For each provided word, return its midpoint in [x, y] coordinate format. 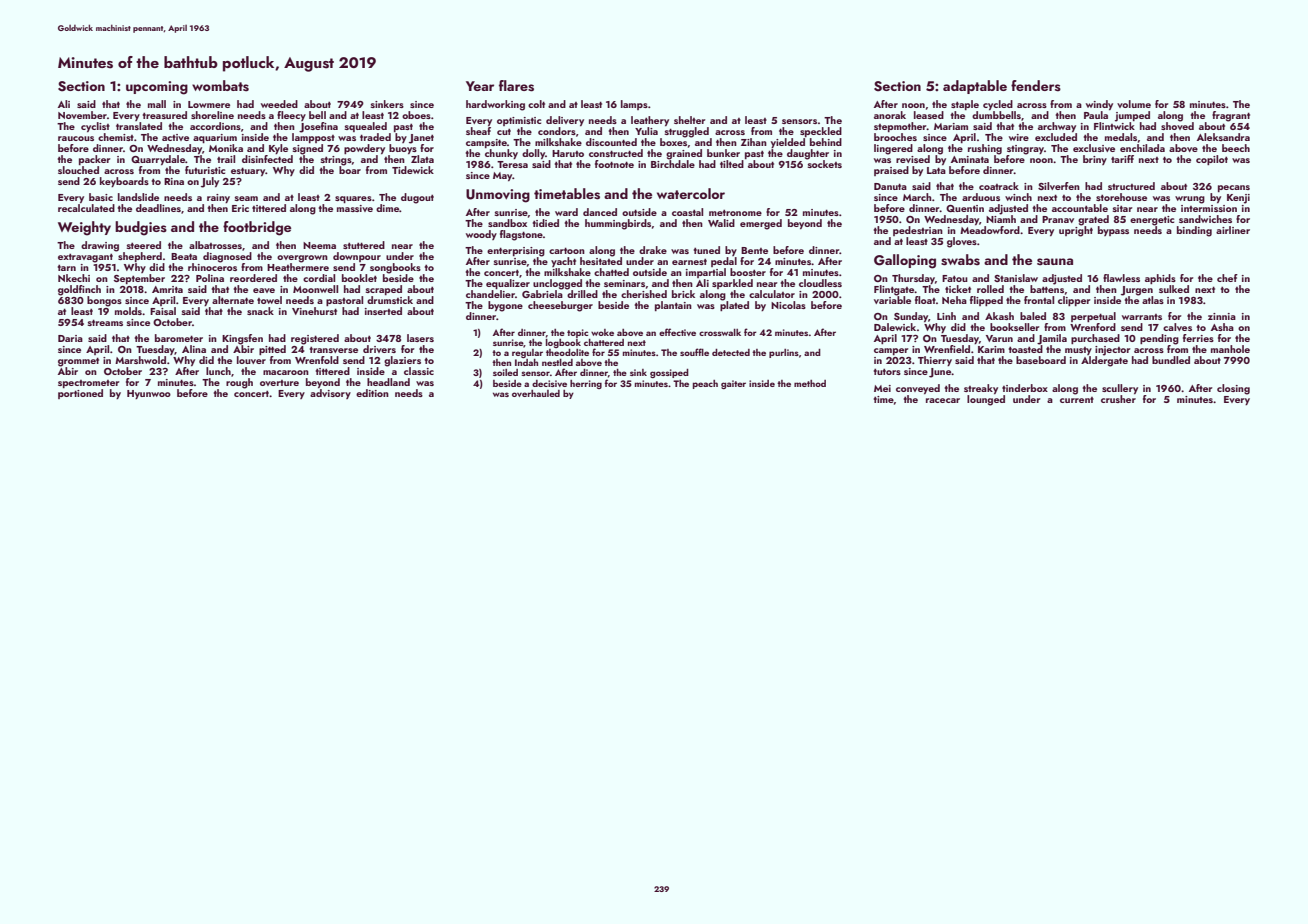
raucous [76, 138]
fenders [1036, 86]
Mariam [951, 126]
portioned [80, 394]
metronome [735, 213]
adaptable [975, 87]
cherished [644, 294]
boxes [673, 142]
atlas [1153, 300]
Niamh [1001, 219]
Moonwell [315, 289]
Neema [319, 245]
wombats [220, 86]
